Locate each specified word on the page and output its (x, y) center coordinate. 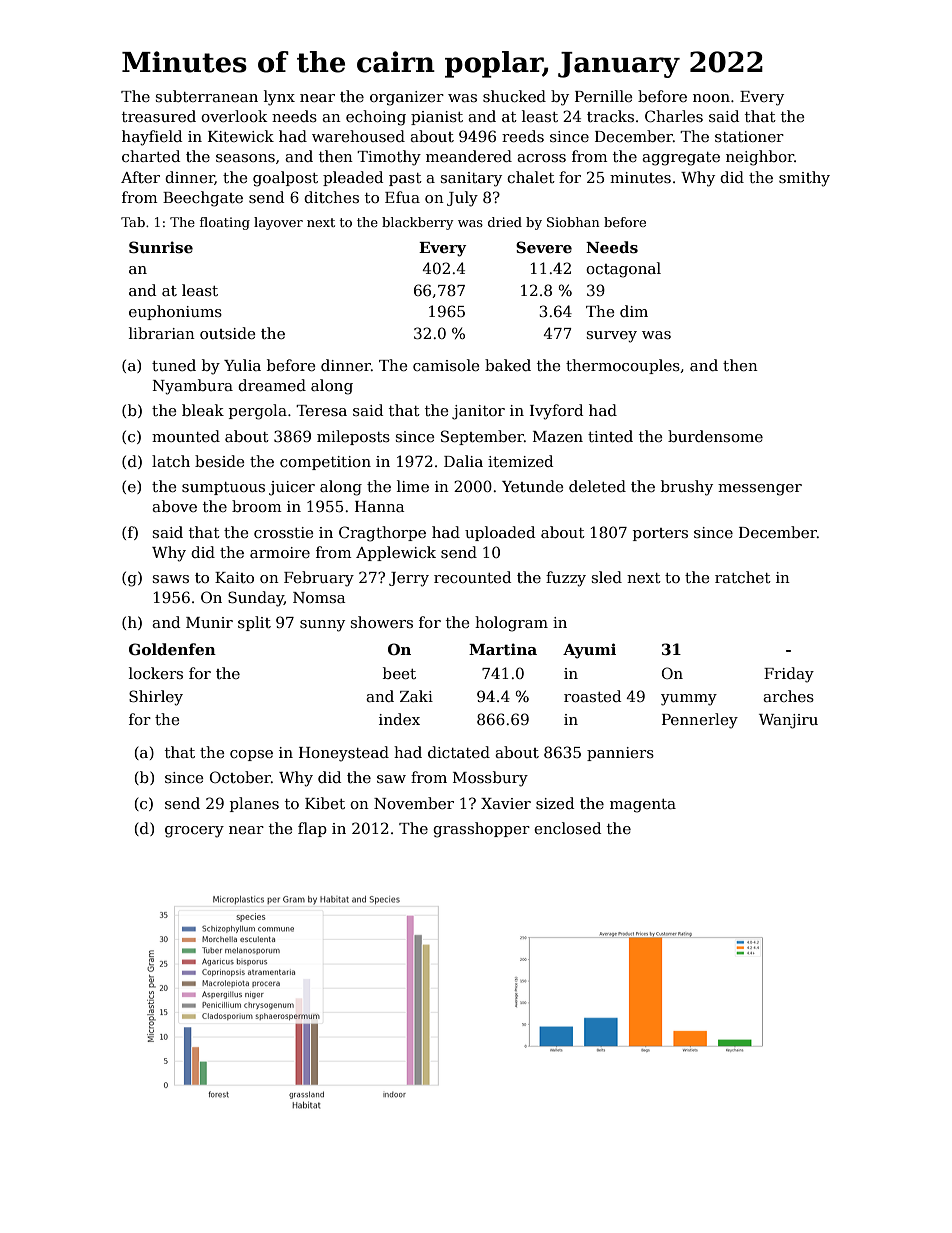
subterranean (207, 96)
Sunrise (161, 247)
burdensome (715, 436)
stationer (749, 136)
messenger (760, 490)
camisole (446, 365)
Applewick (396, 553)
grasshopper (481, 830)
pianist (437, 118)
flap (312, 829)
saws (171, 579)
